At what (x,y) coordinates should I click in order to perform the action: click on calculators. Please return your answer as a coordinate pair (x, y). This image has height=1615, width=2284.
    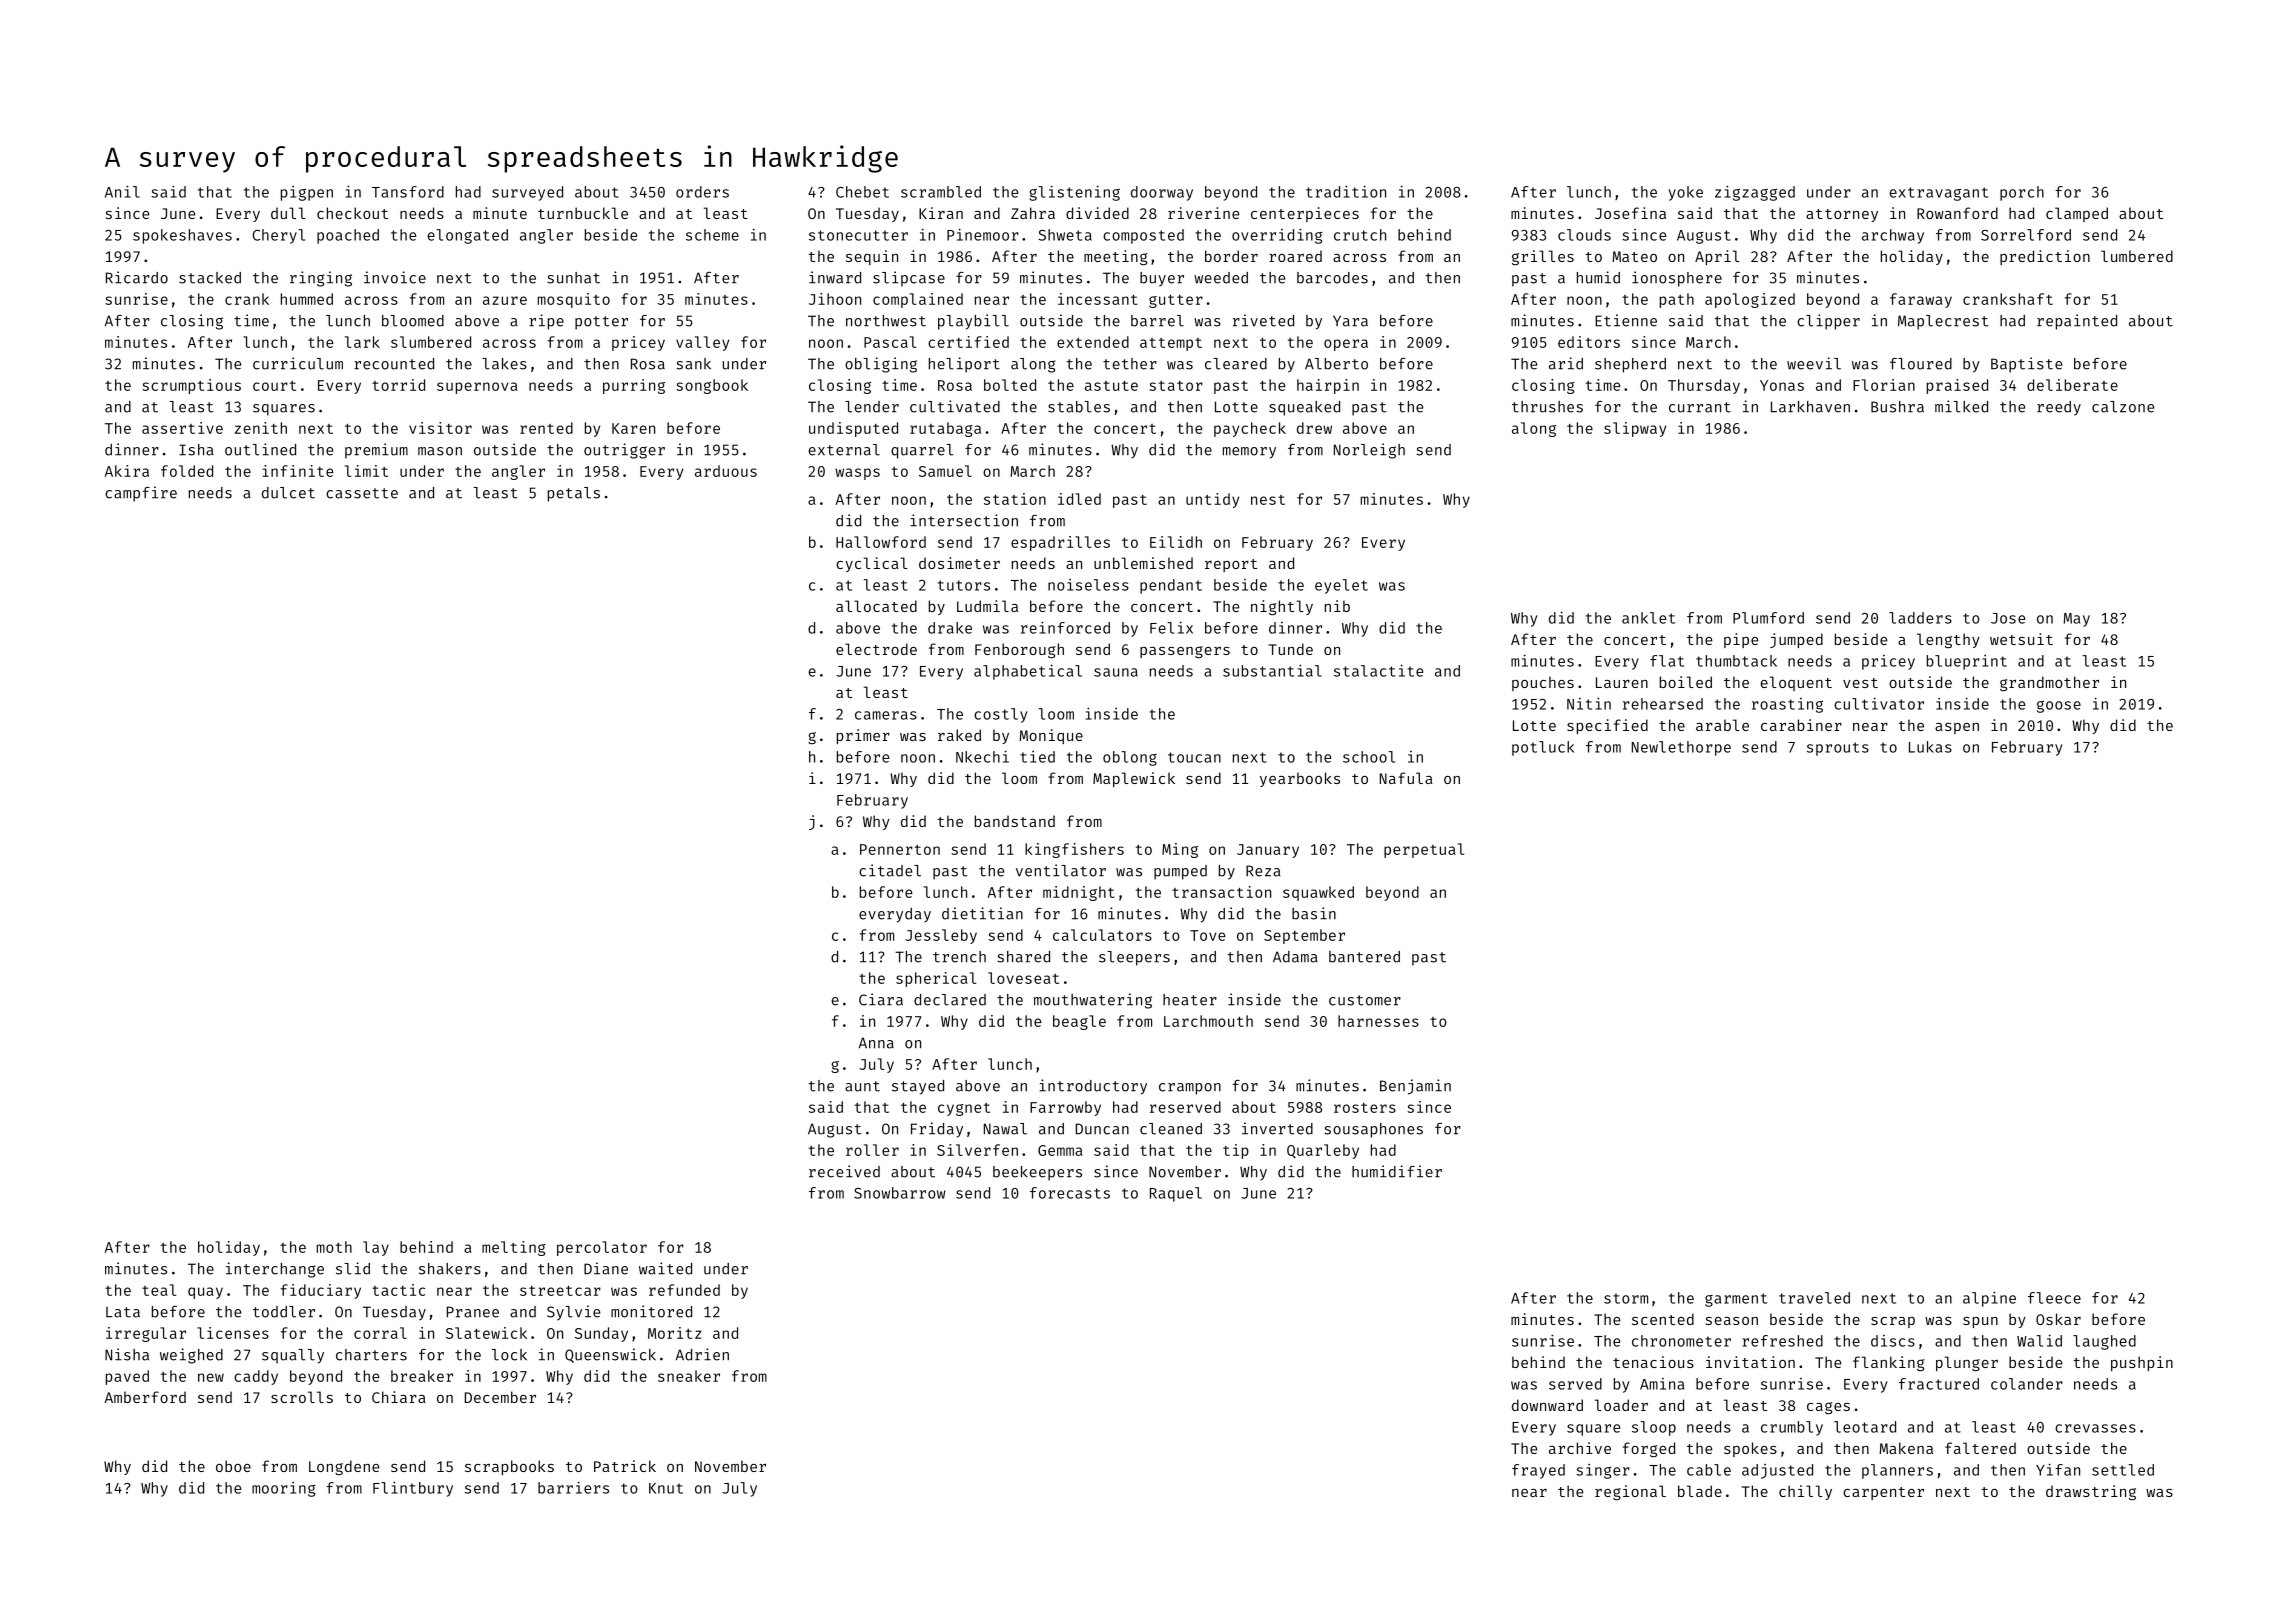
    Looking at the image, I should click on (1102, 935).
